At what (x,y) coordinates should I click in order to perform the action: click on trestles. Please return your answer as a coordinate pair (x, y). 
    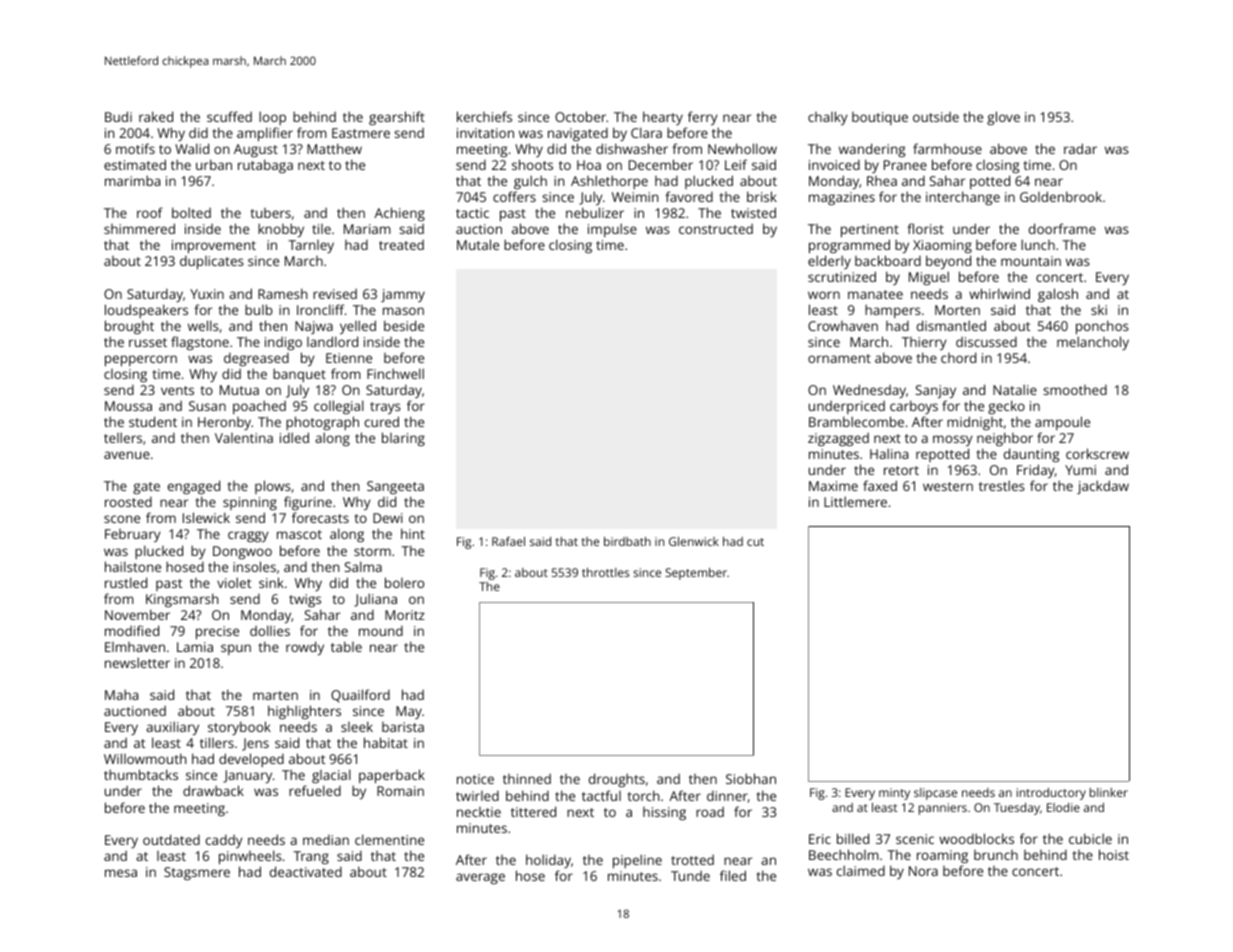
    Looking at the image, I should click on (1002, 485).
